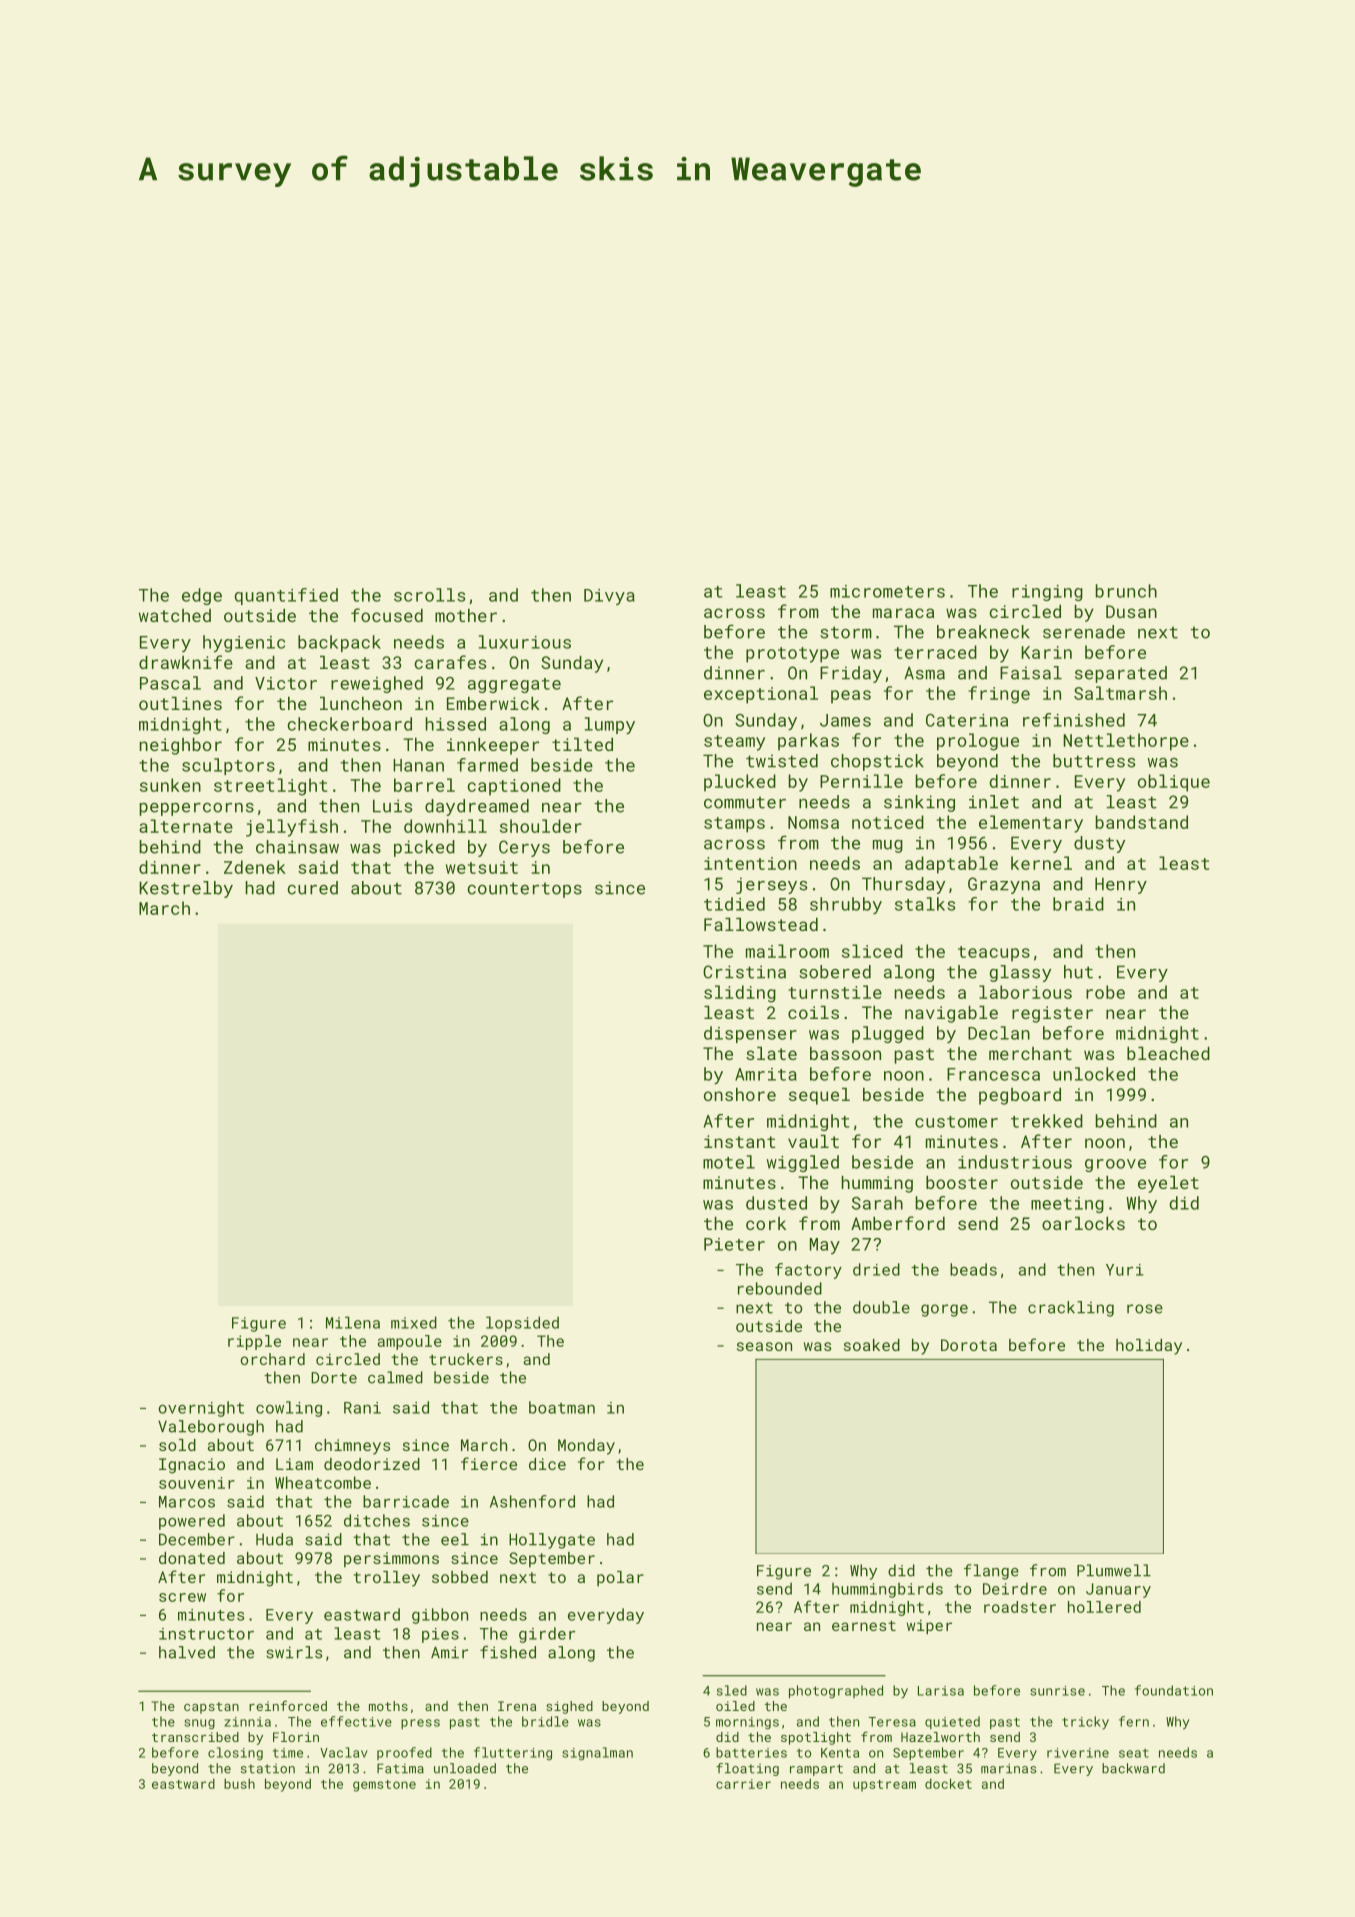 The height and width of the screenshot is (1917, 1355). Describe the element at coordinates (609, 597) in the screenshot. I see `Divya` at that location.
